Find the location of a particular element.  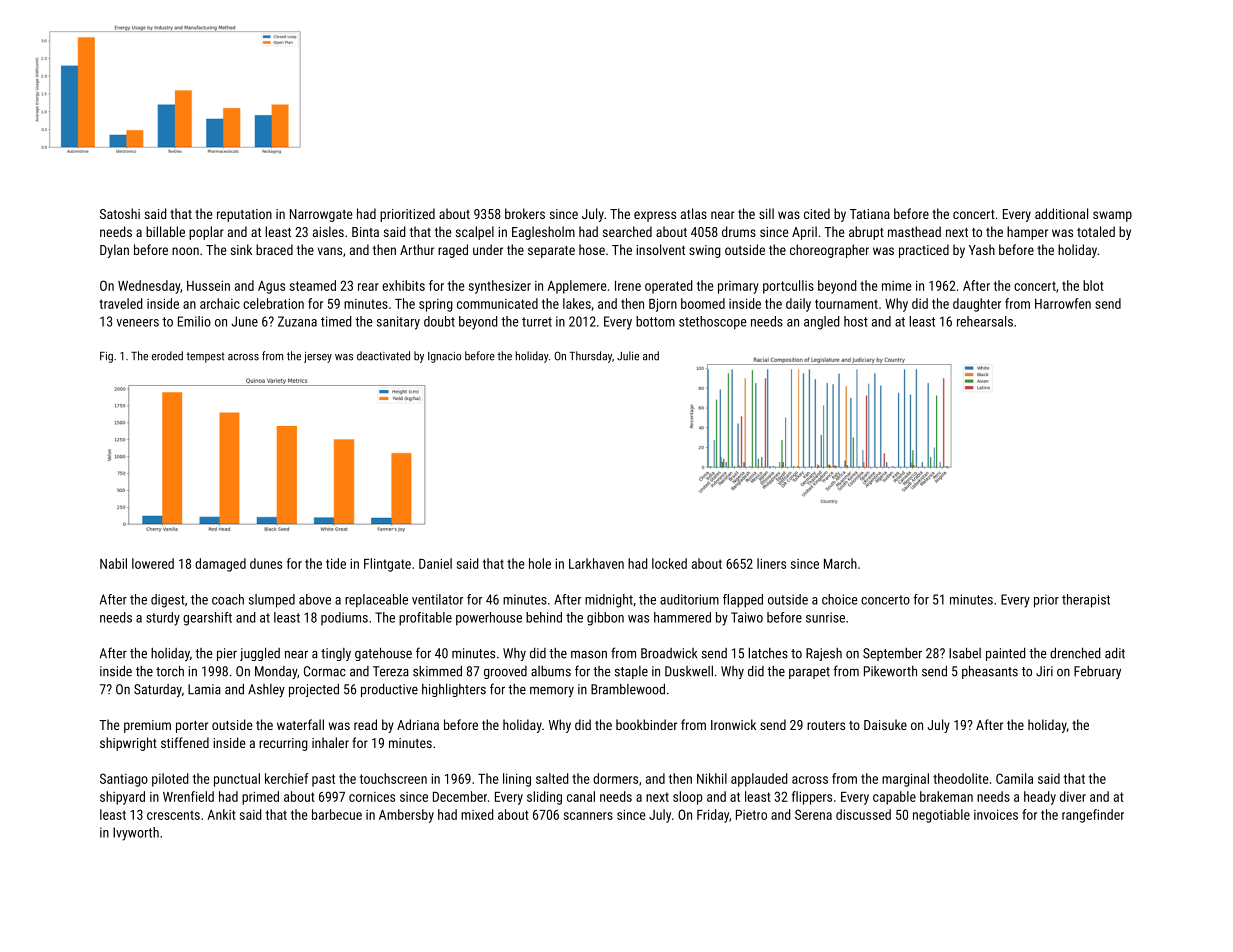

mixed is located at coordinates (477, 814).
